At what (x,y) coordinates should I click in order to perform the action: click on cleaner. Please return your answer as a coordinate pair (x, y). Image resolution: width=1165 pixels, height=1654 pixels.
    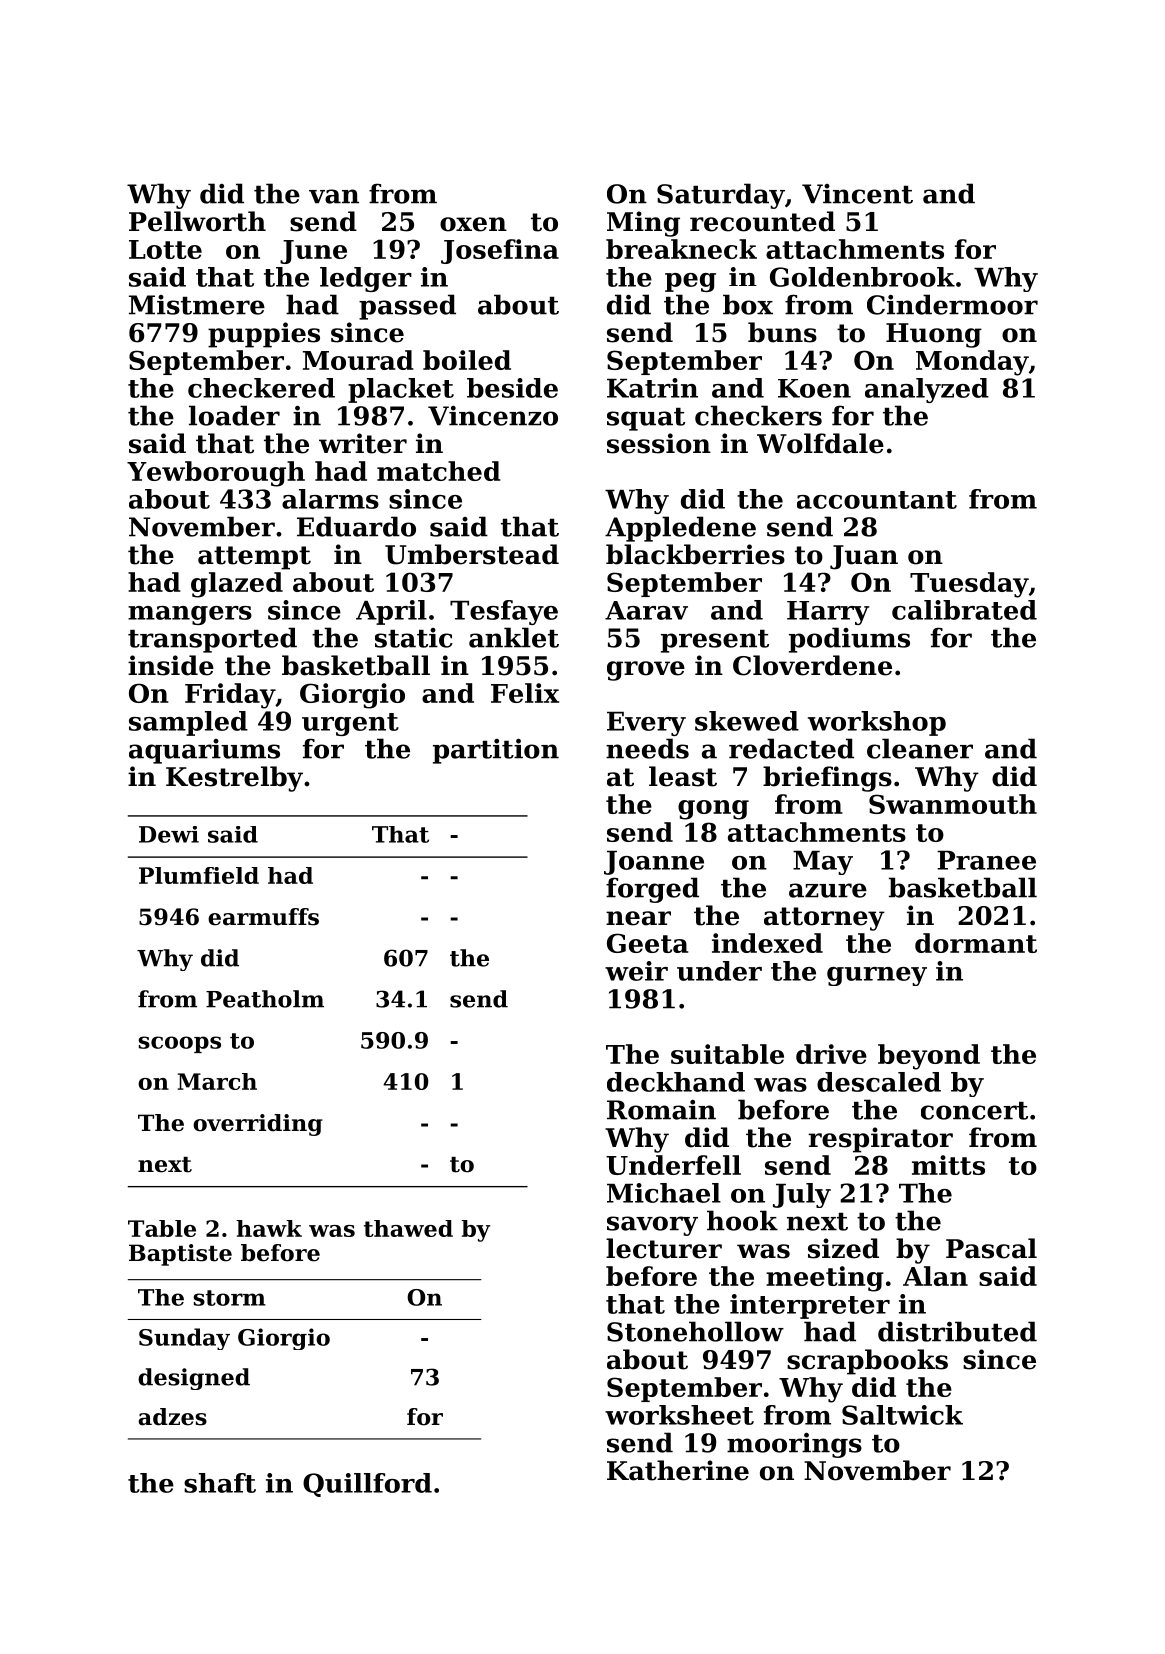
    Looking at the image, I should click on (920, 748).
